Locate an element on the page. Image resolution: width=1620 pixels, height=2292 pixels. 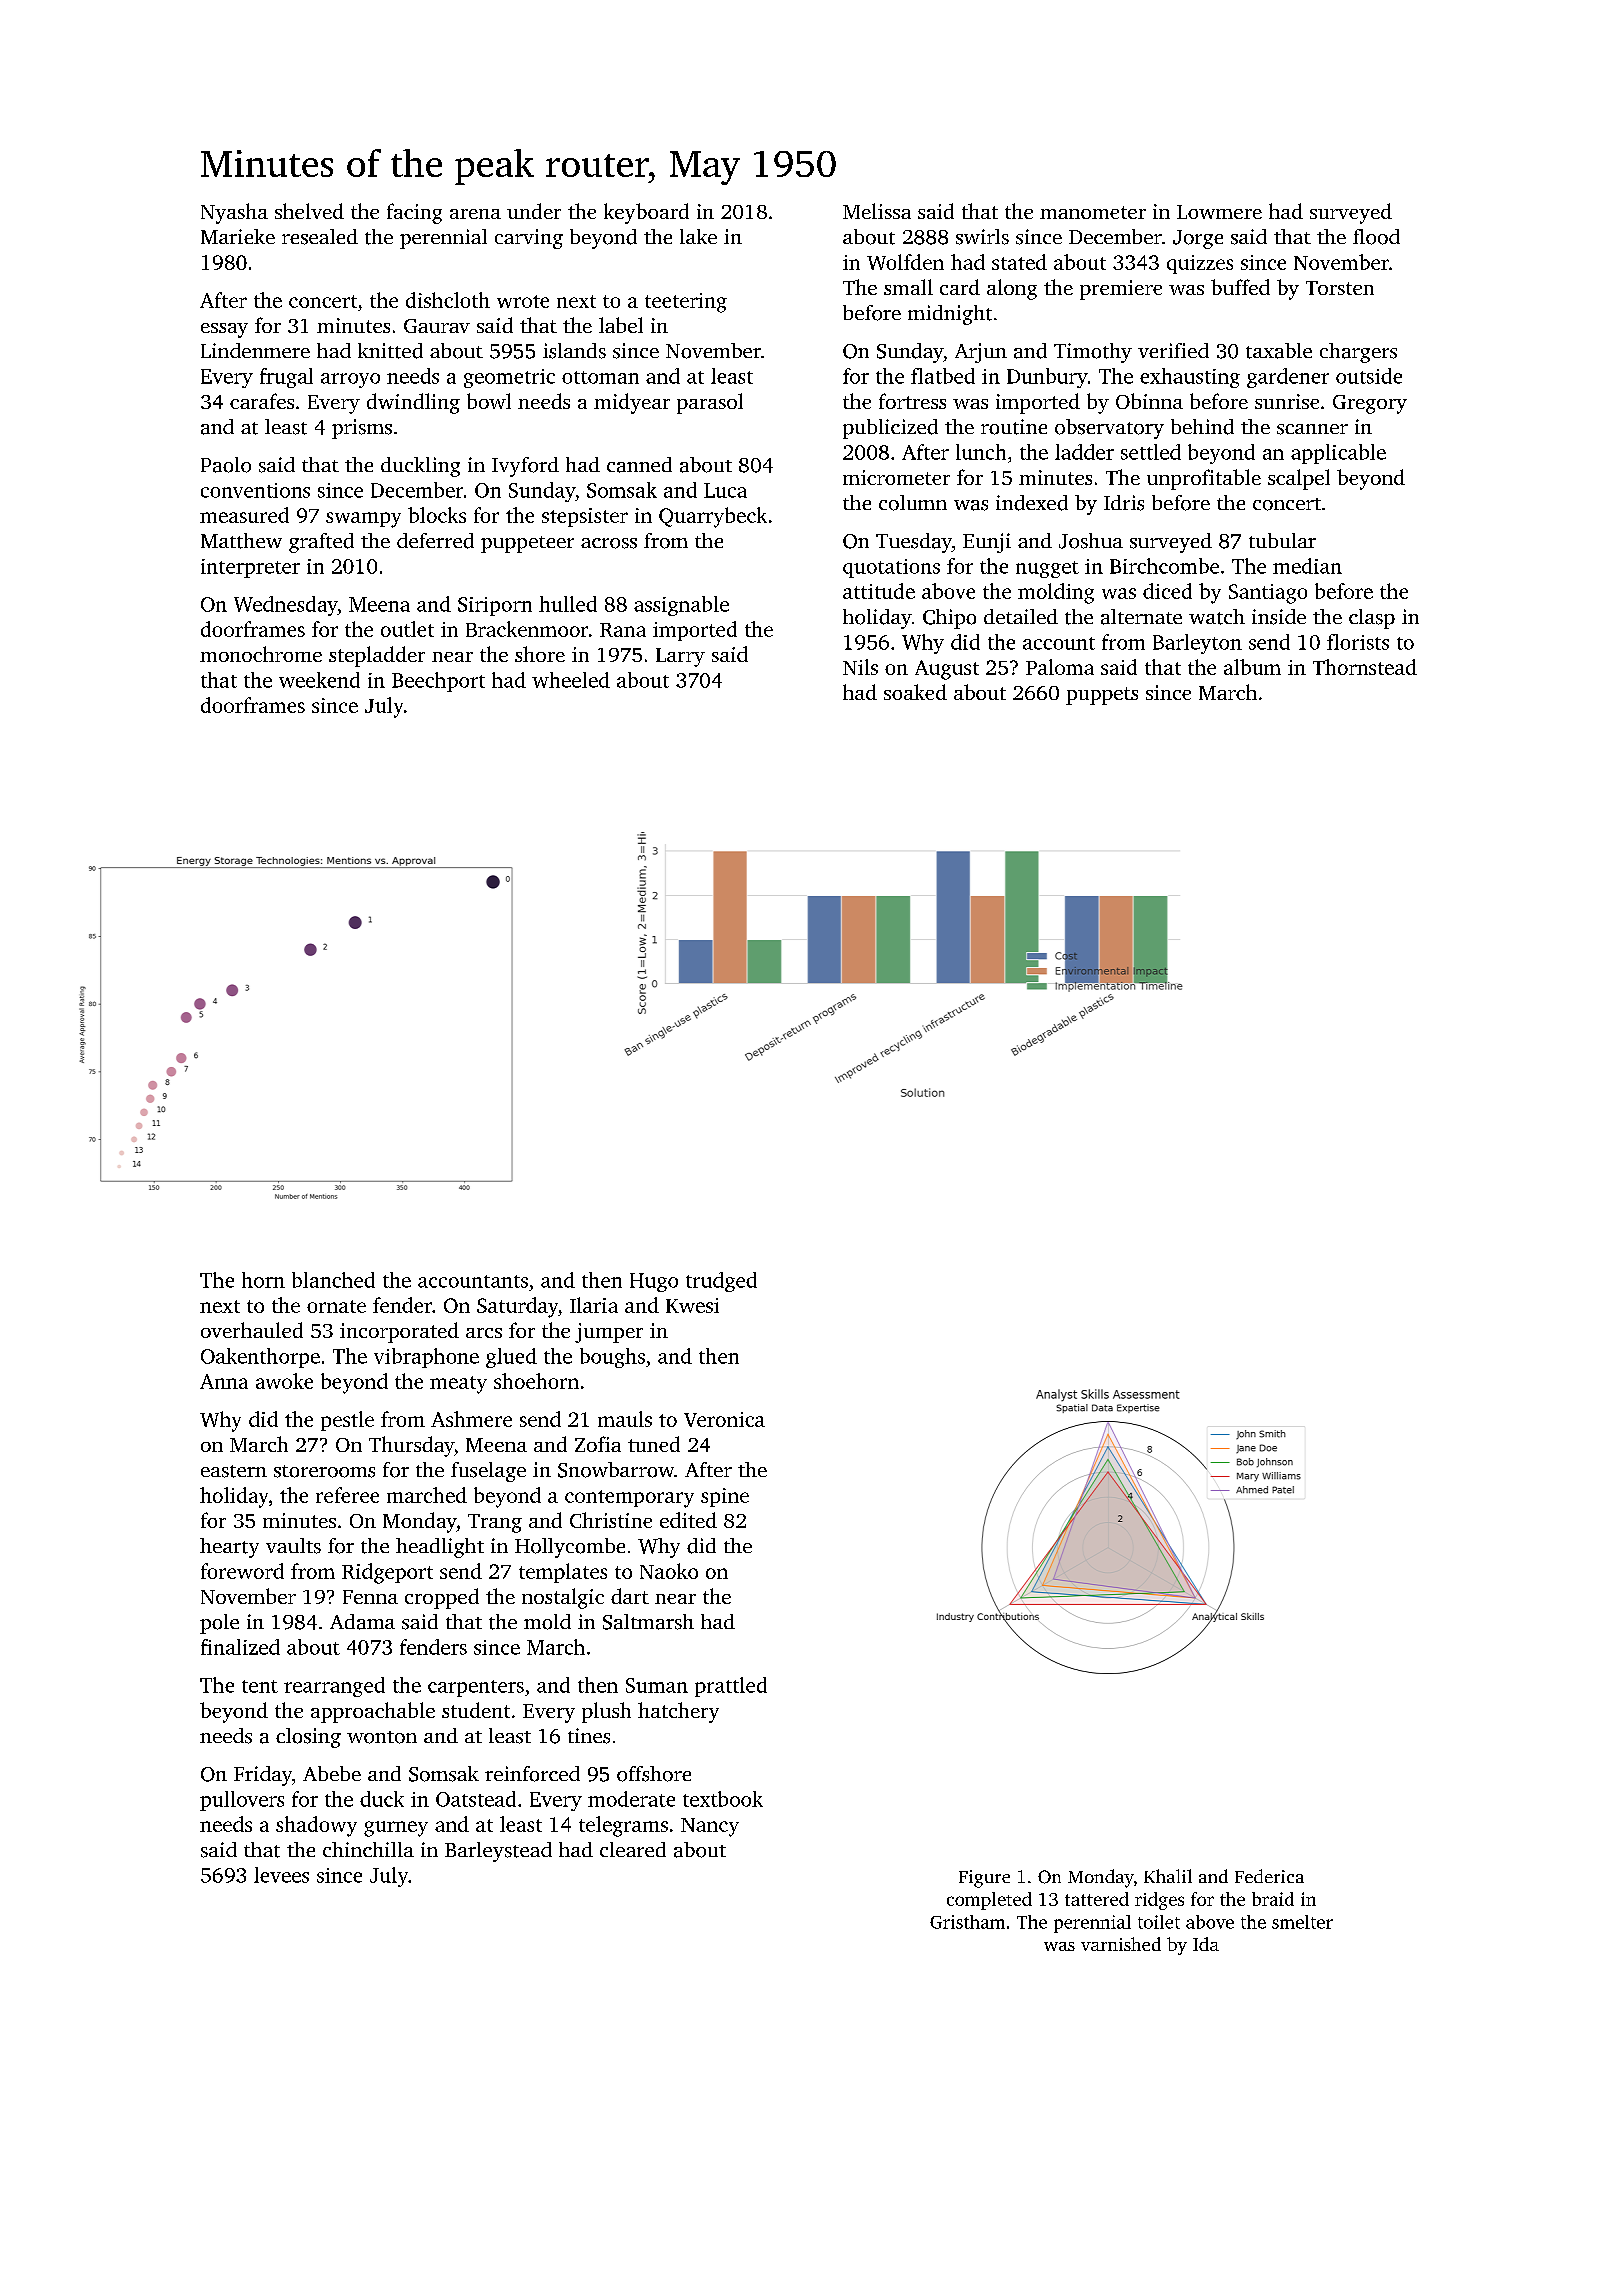
facing is located at coordinates (414, 213).
